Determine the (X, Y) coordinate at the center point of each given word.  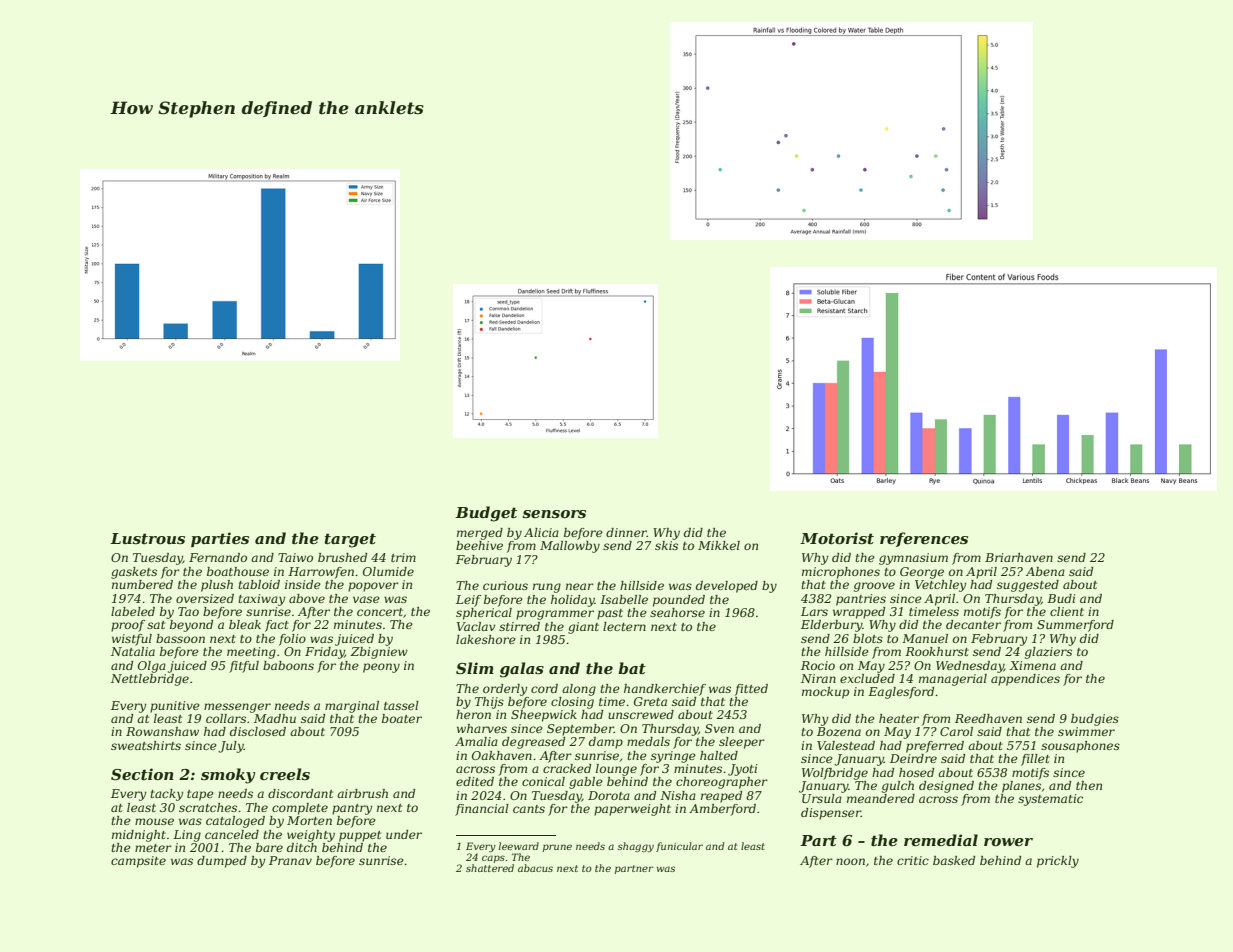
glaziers (1048, 653)
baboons (288, 665)
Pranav (290, 860)
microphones (841, 573)
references (924, 539)
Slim (475, 668)
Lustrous (147, 538)
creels (285, 774)
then (1089, 785)
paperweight (632, 810)
